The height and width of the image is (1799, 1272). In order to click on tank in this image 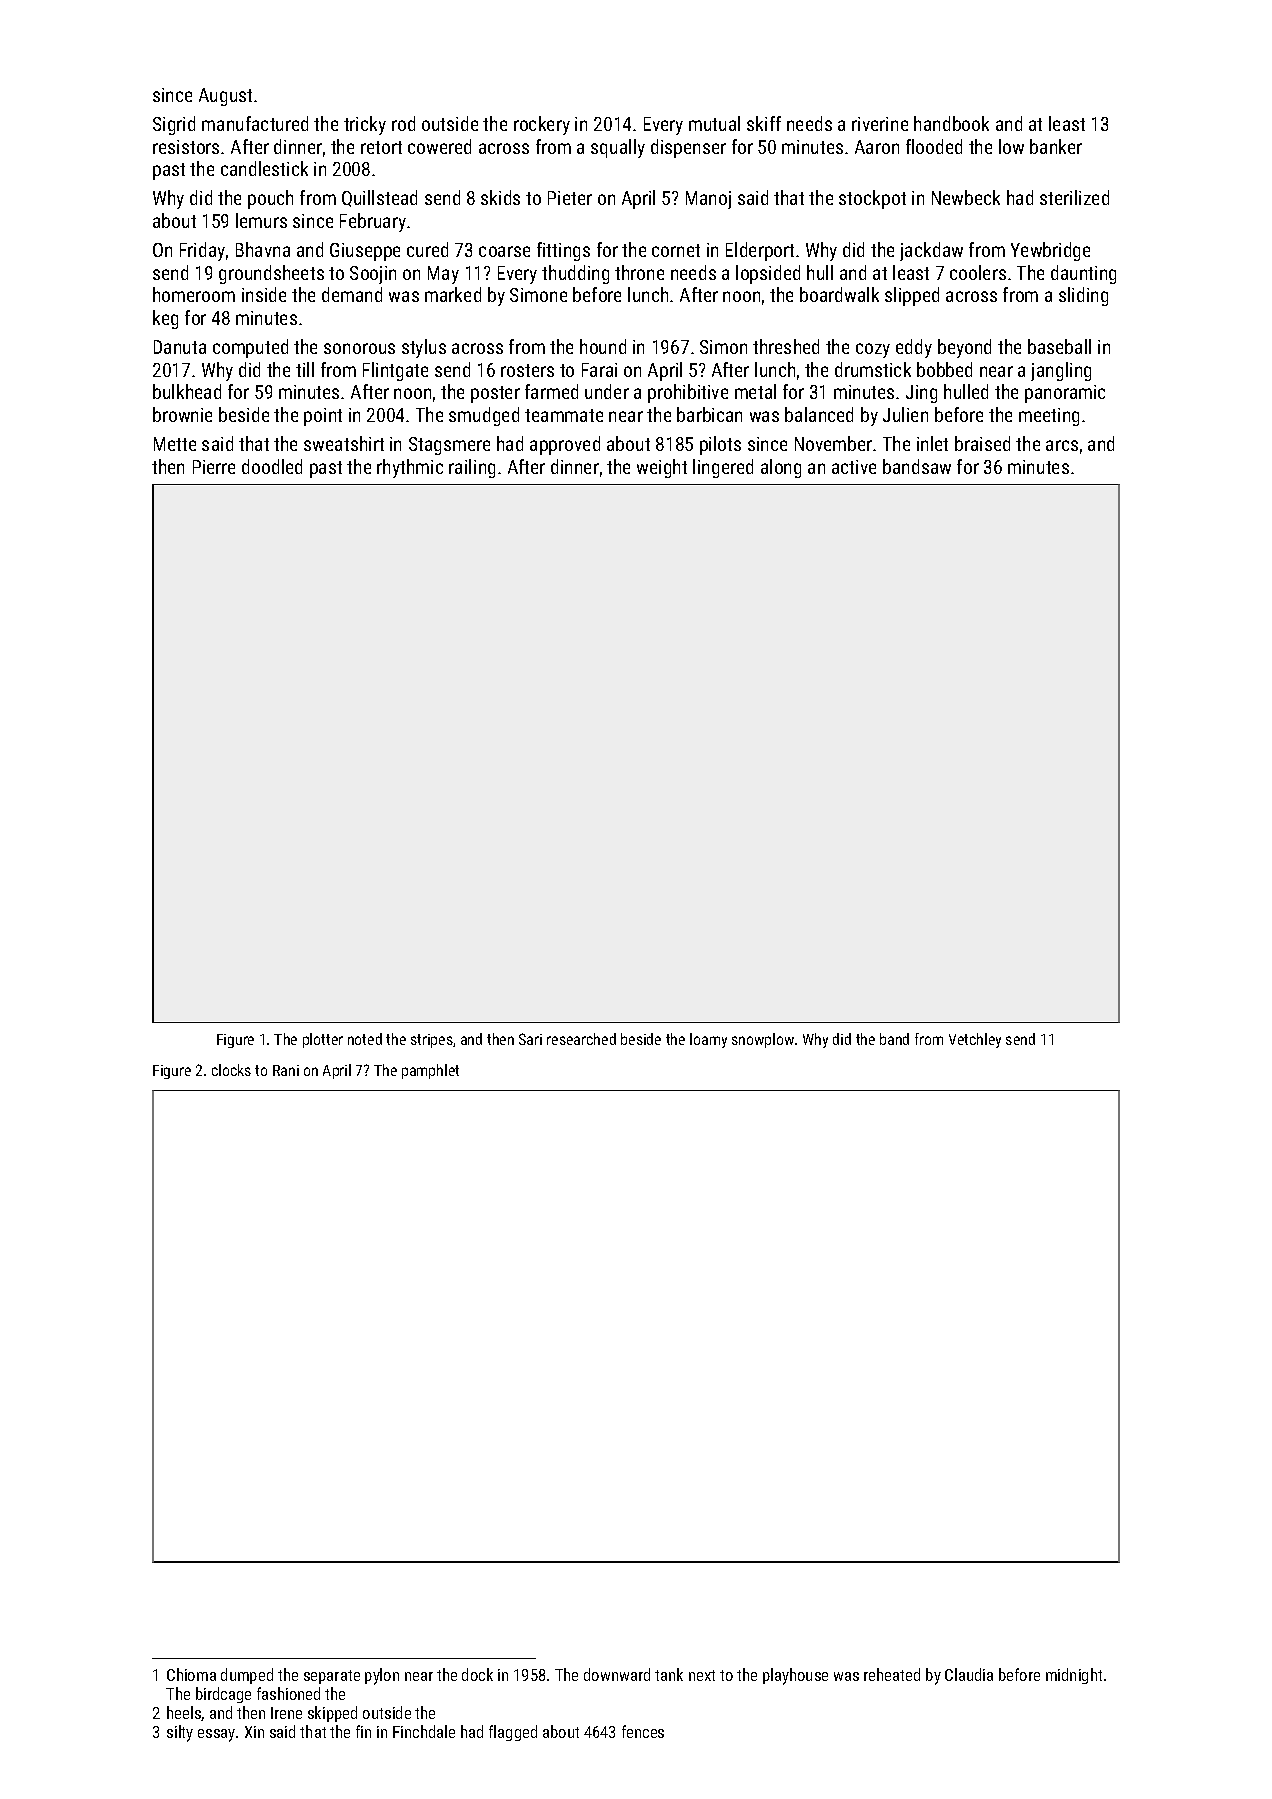, I will do `click(669, 1674)`.
